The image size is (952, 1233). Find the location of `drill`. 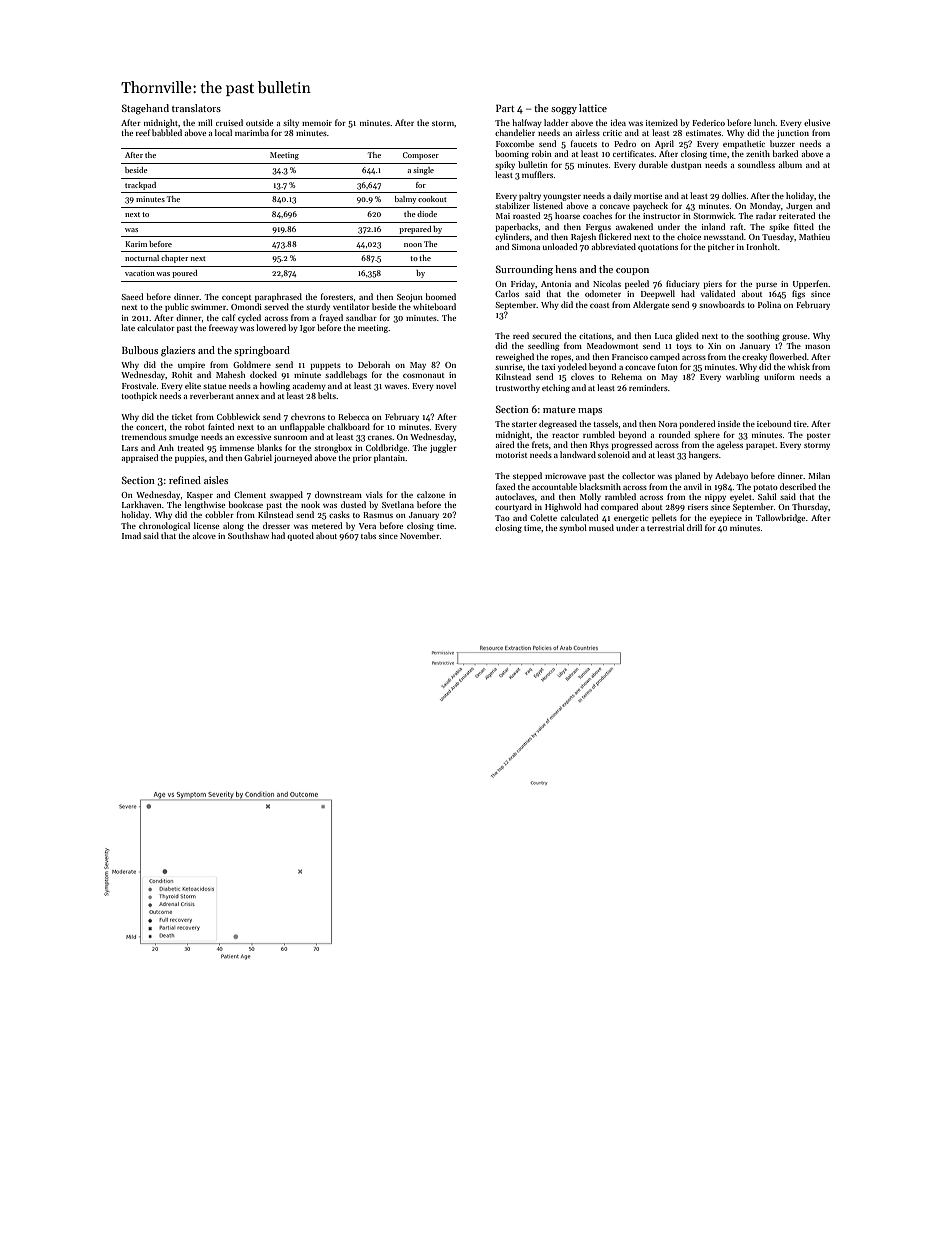

drill is located at coordinates (694, 527).
